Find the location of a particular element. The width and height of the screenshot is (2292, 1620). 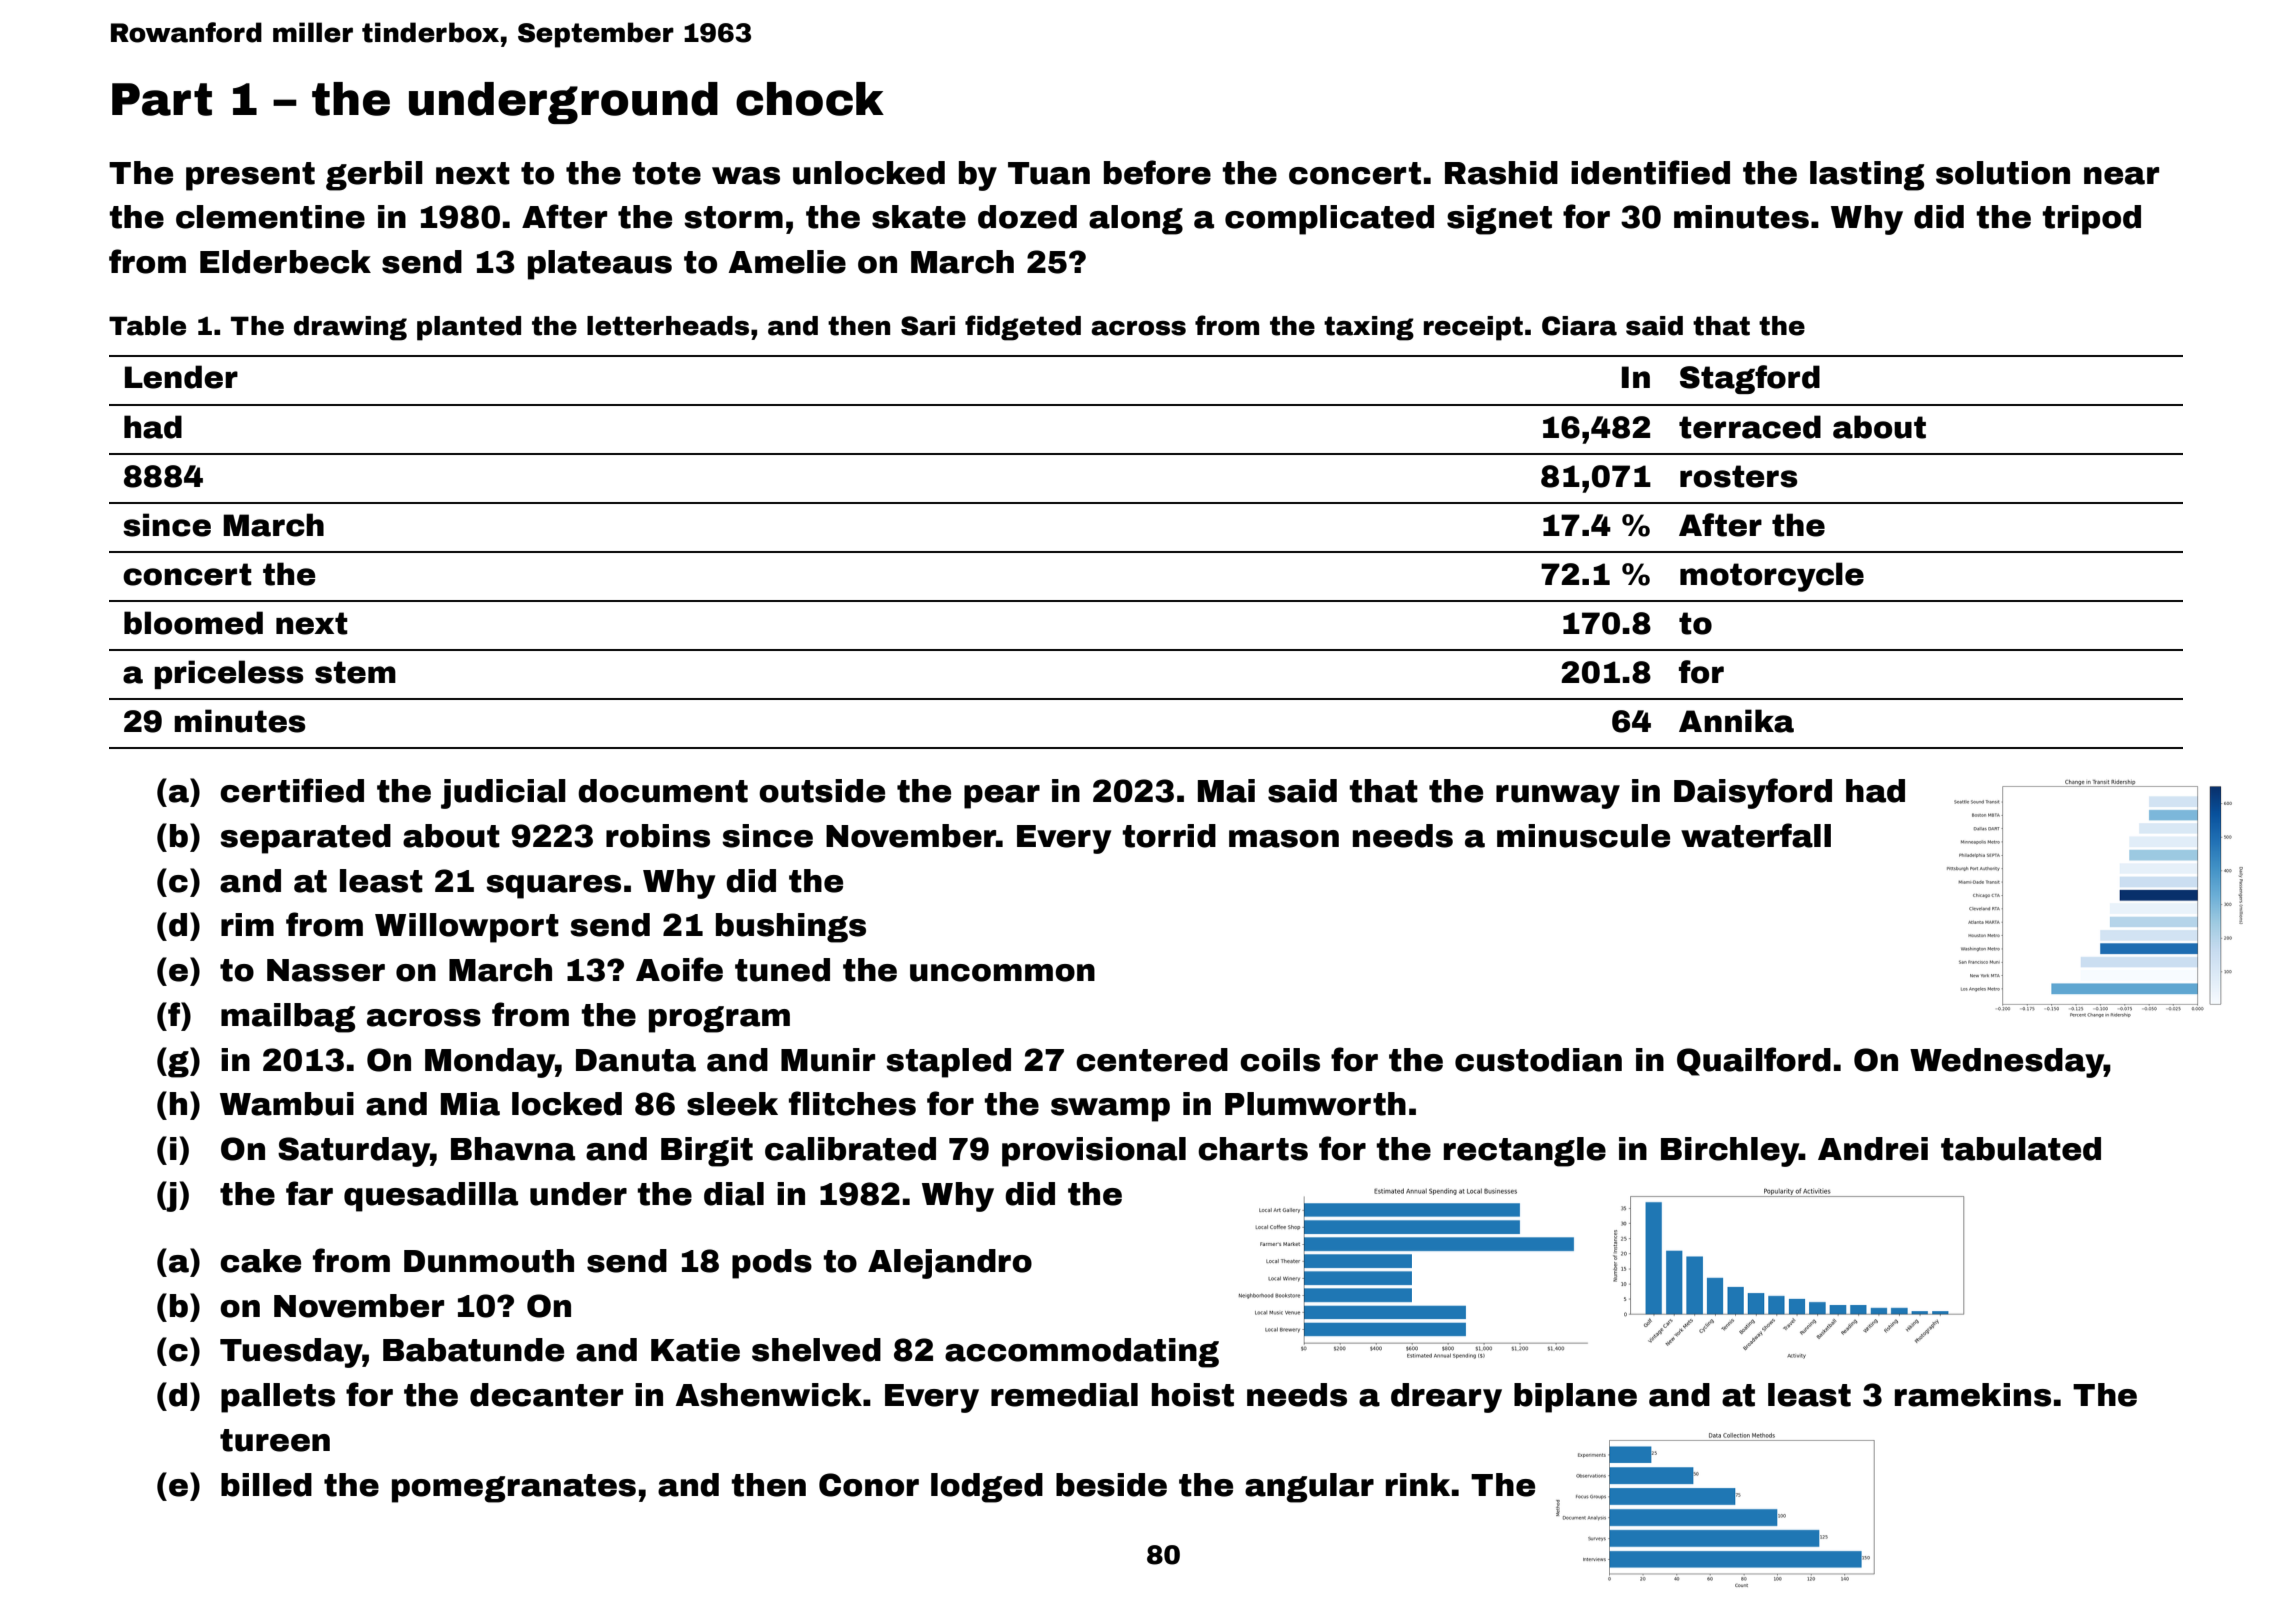

motorcycle is located at coordinates (1772, 577).
